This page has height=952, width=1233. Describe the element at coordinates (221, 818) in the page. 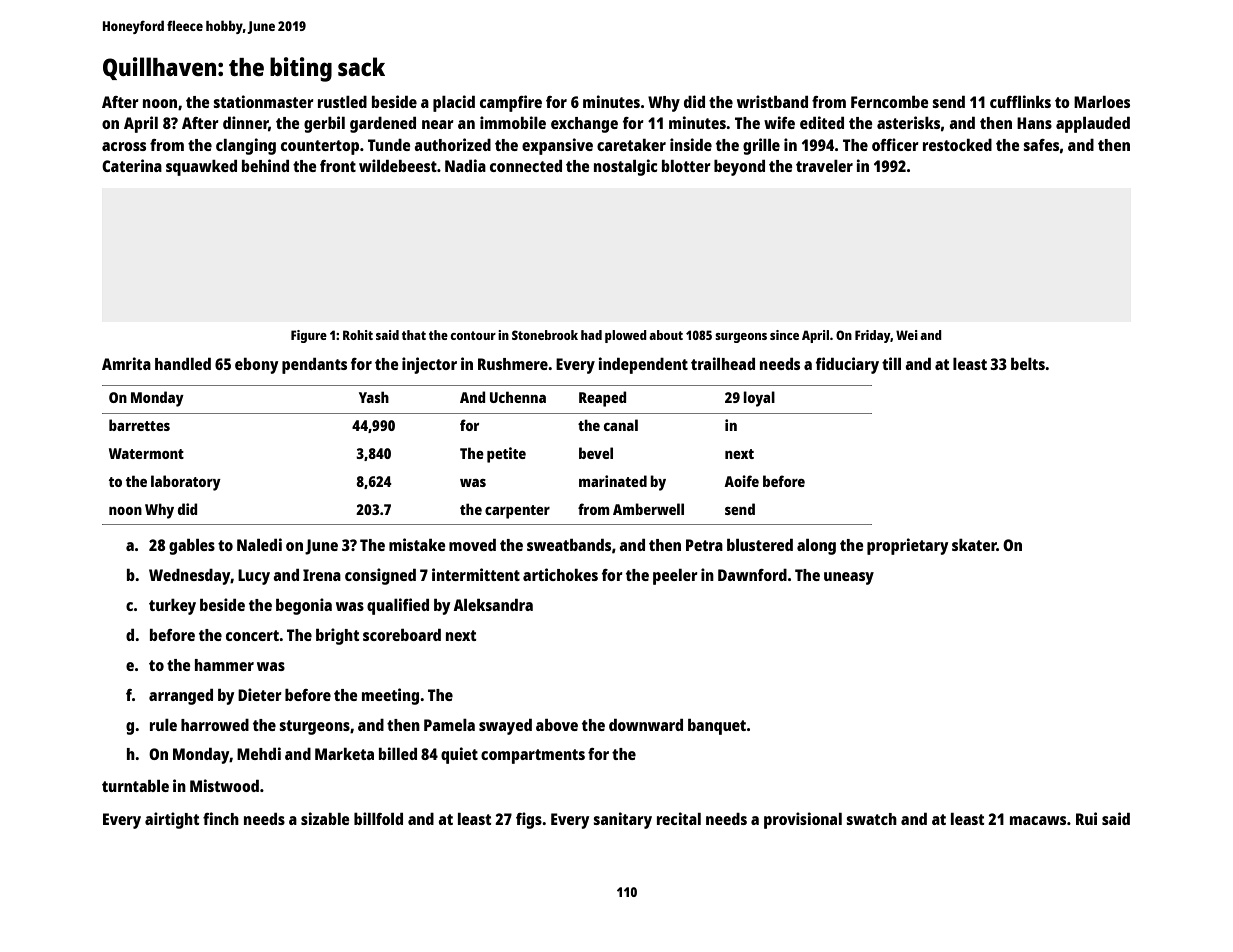

I see `finch` at that location.
